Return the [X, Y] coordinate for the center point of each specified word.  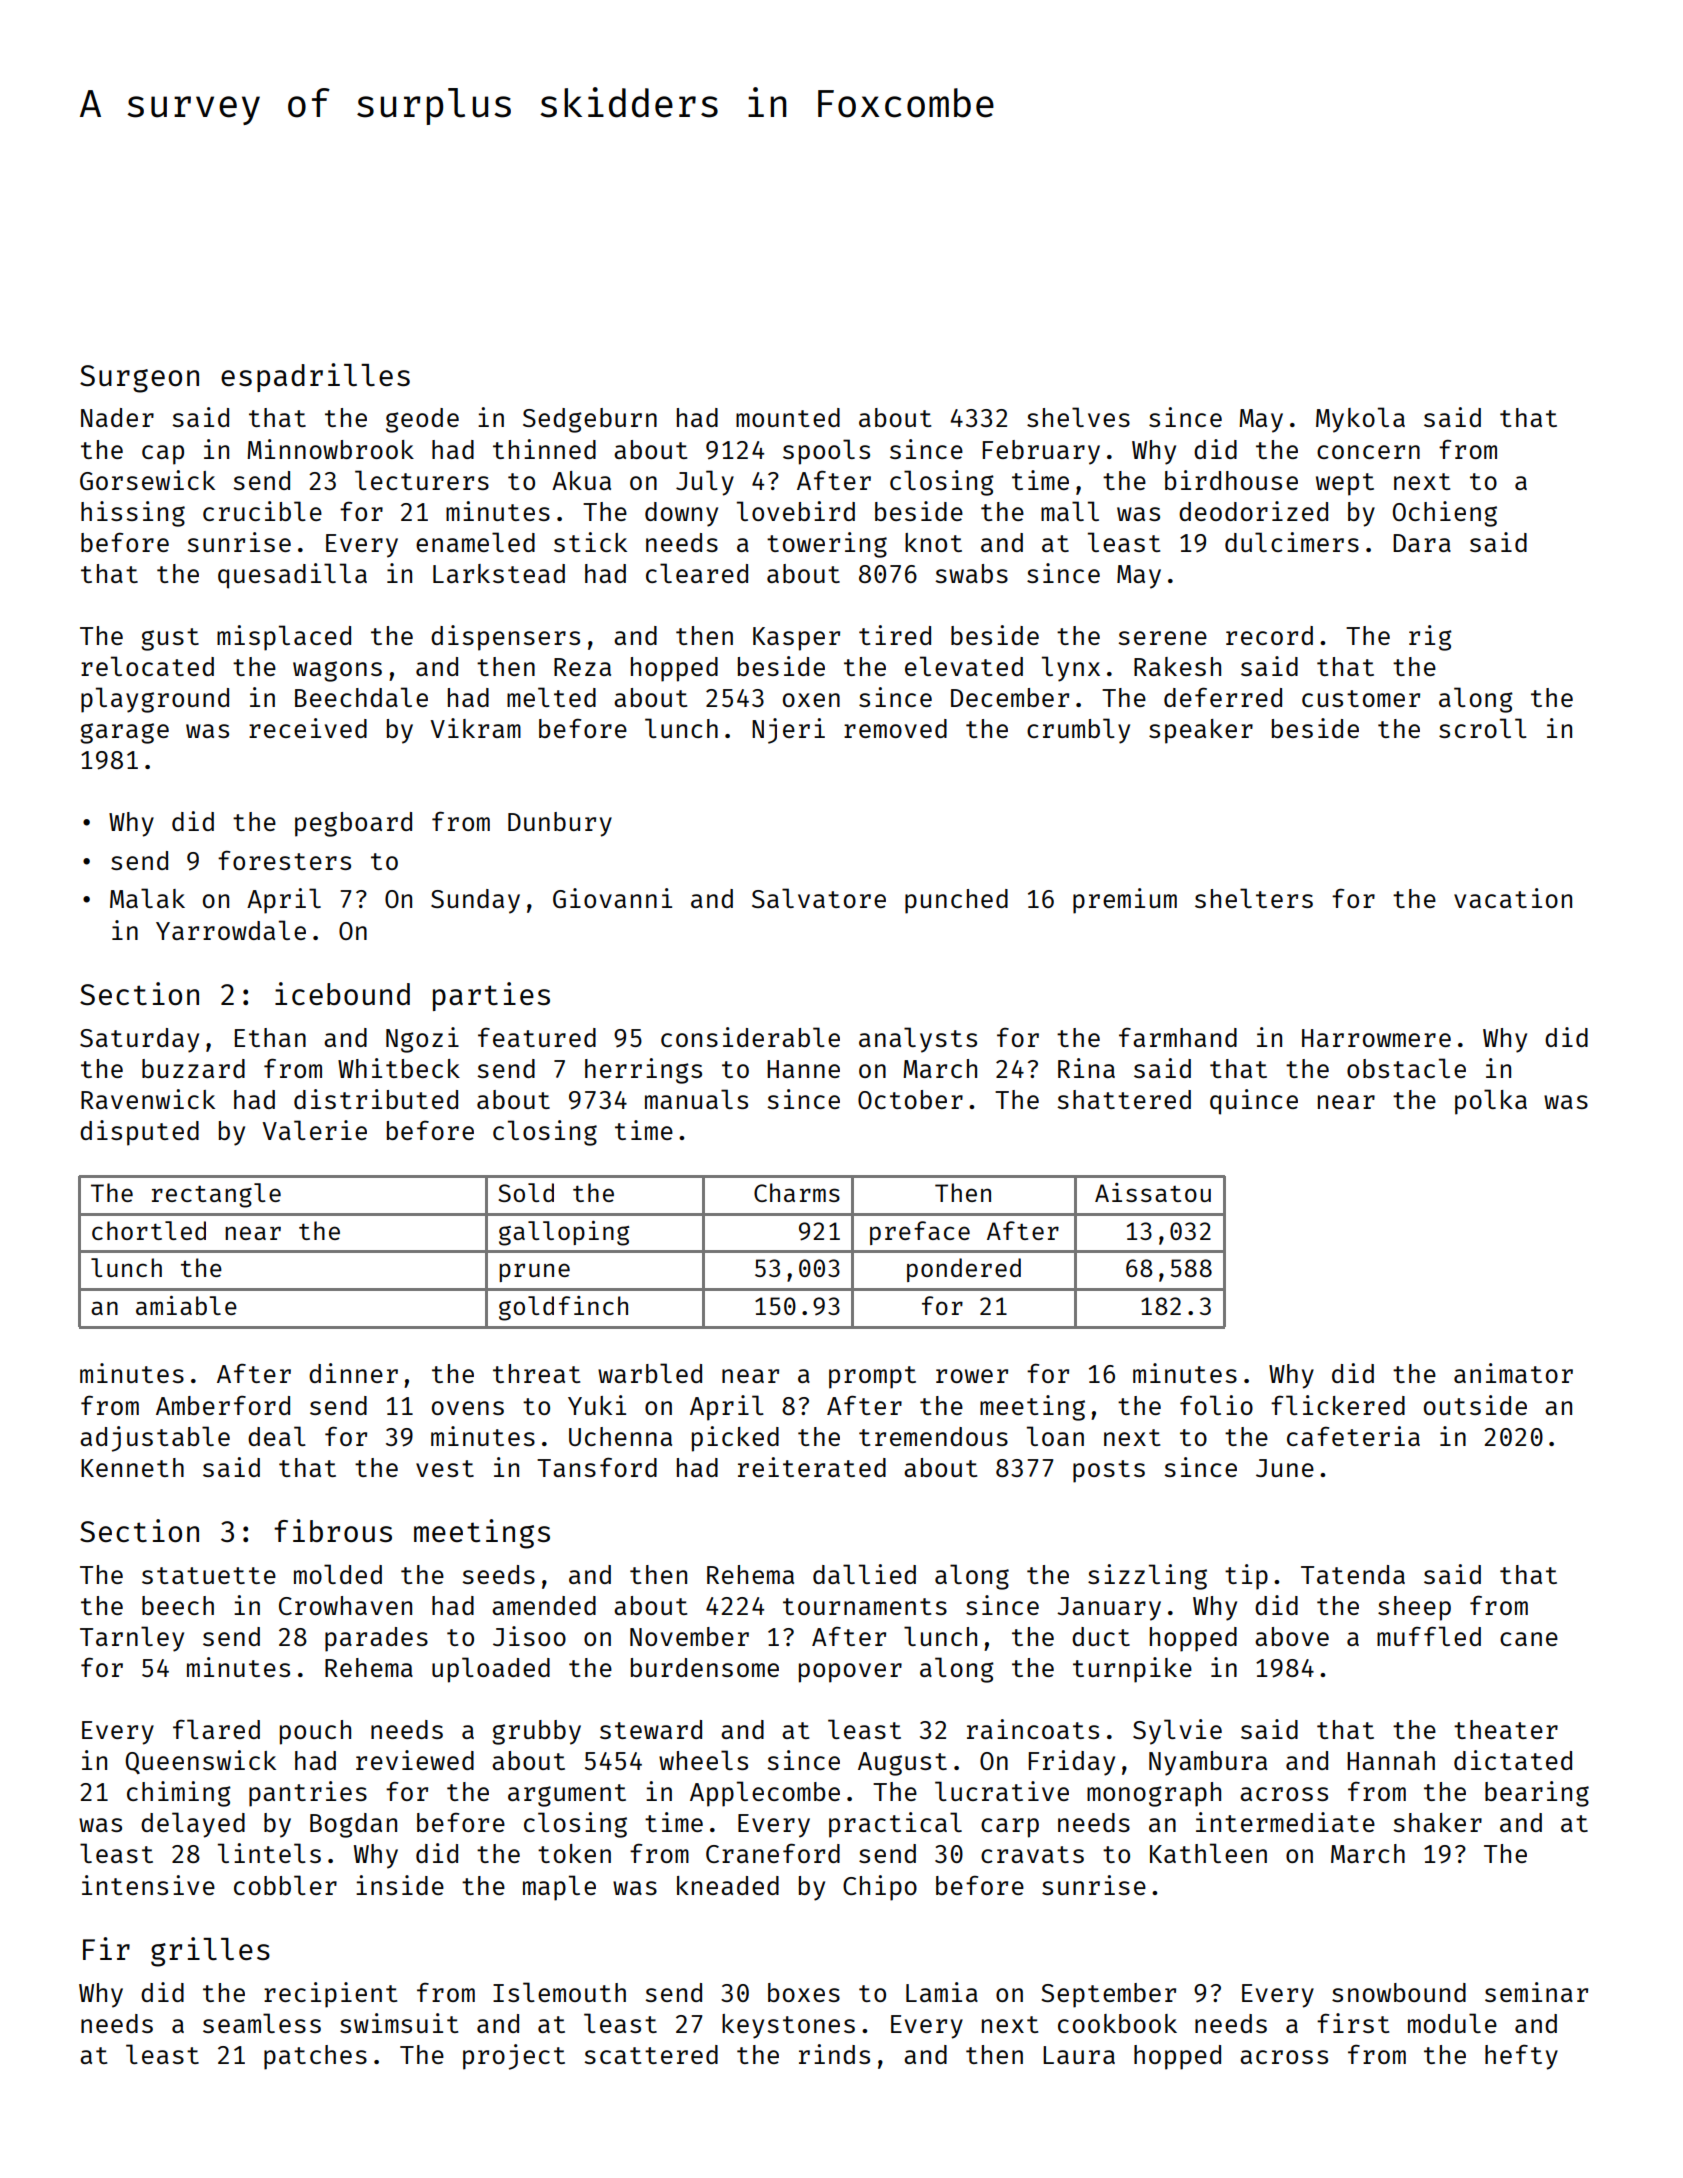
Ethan [270, 1037]
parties [491, 996]
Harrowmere [1376, 1038]
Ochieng [1445, 514]
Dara [1422, 543]
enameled [475, 542]
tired [895, 635]
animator [1513, 1373]
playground [155, 700]
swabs [971, 573]
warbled [650, 1373]
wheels [703, 1760]
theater [1506, 1729]
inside [400, 1885]
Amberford [223, 1405]
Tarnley [132, 1639]
